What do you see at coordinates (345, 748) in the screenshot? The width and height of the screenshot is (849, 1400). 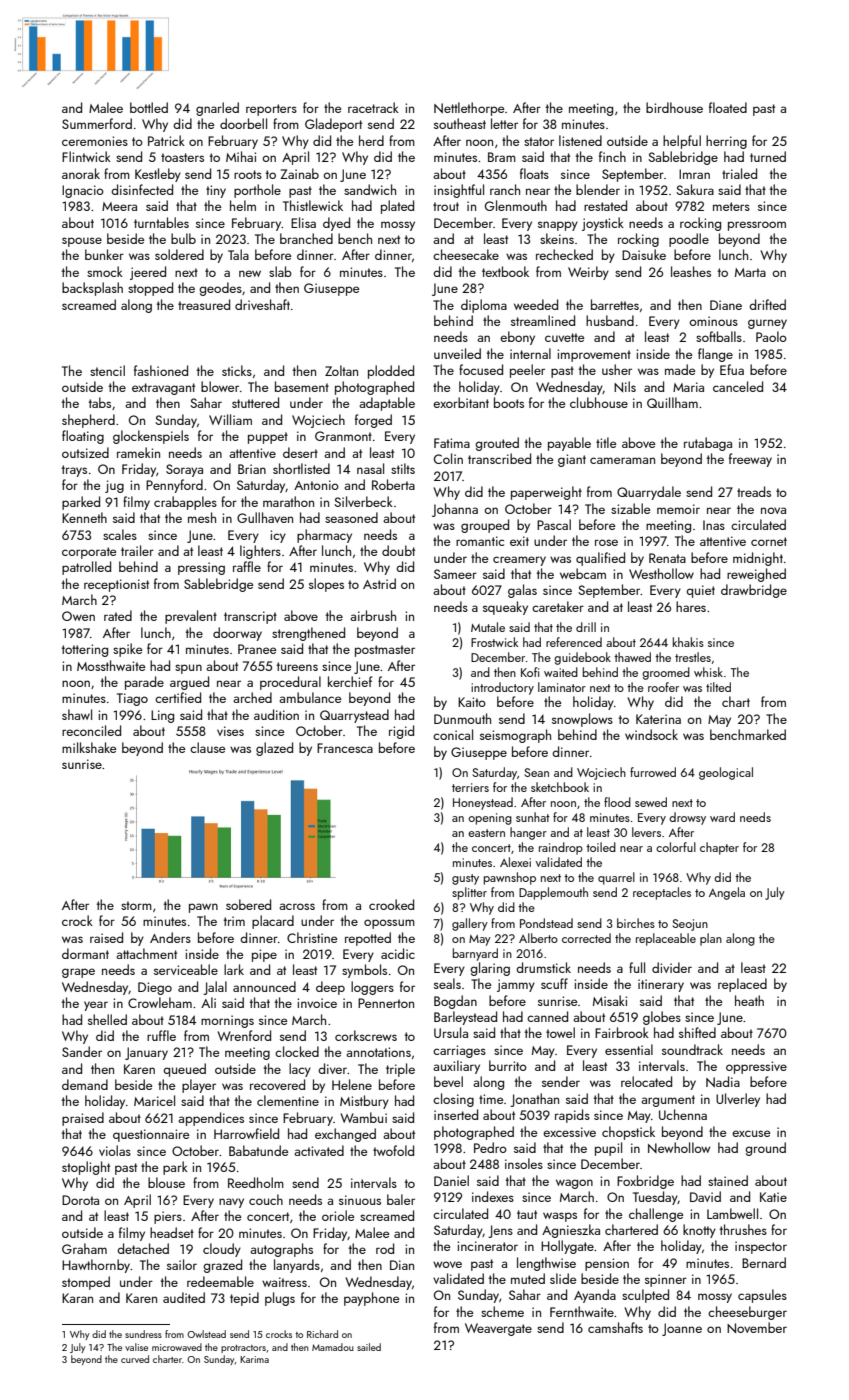 I see `Francesca` at bounding box center [345, 748].
